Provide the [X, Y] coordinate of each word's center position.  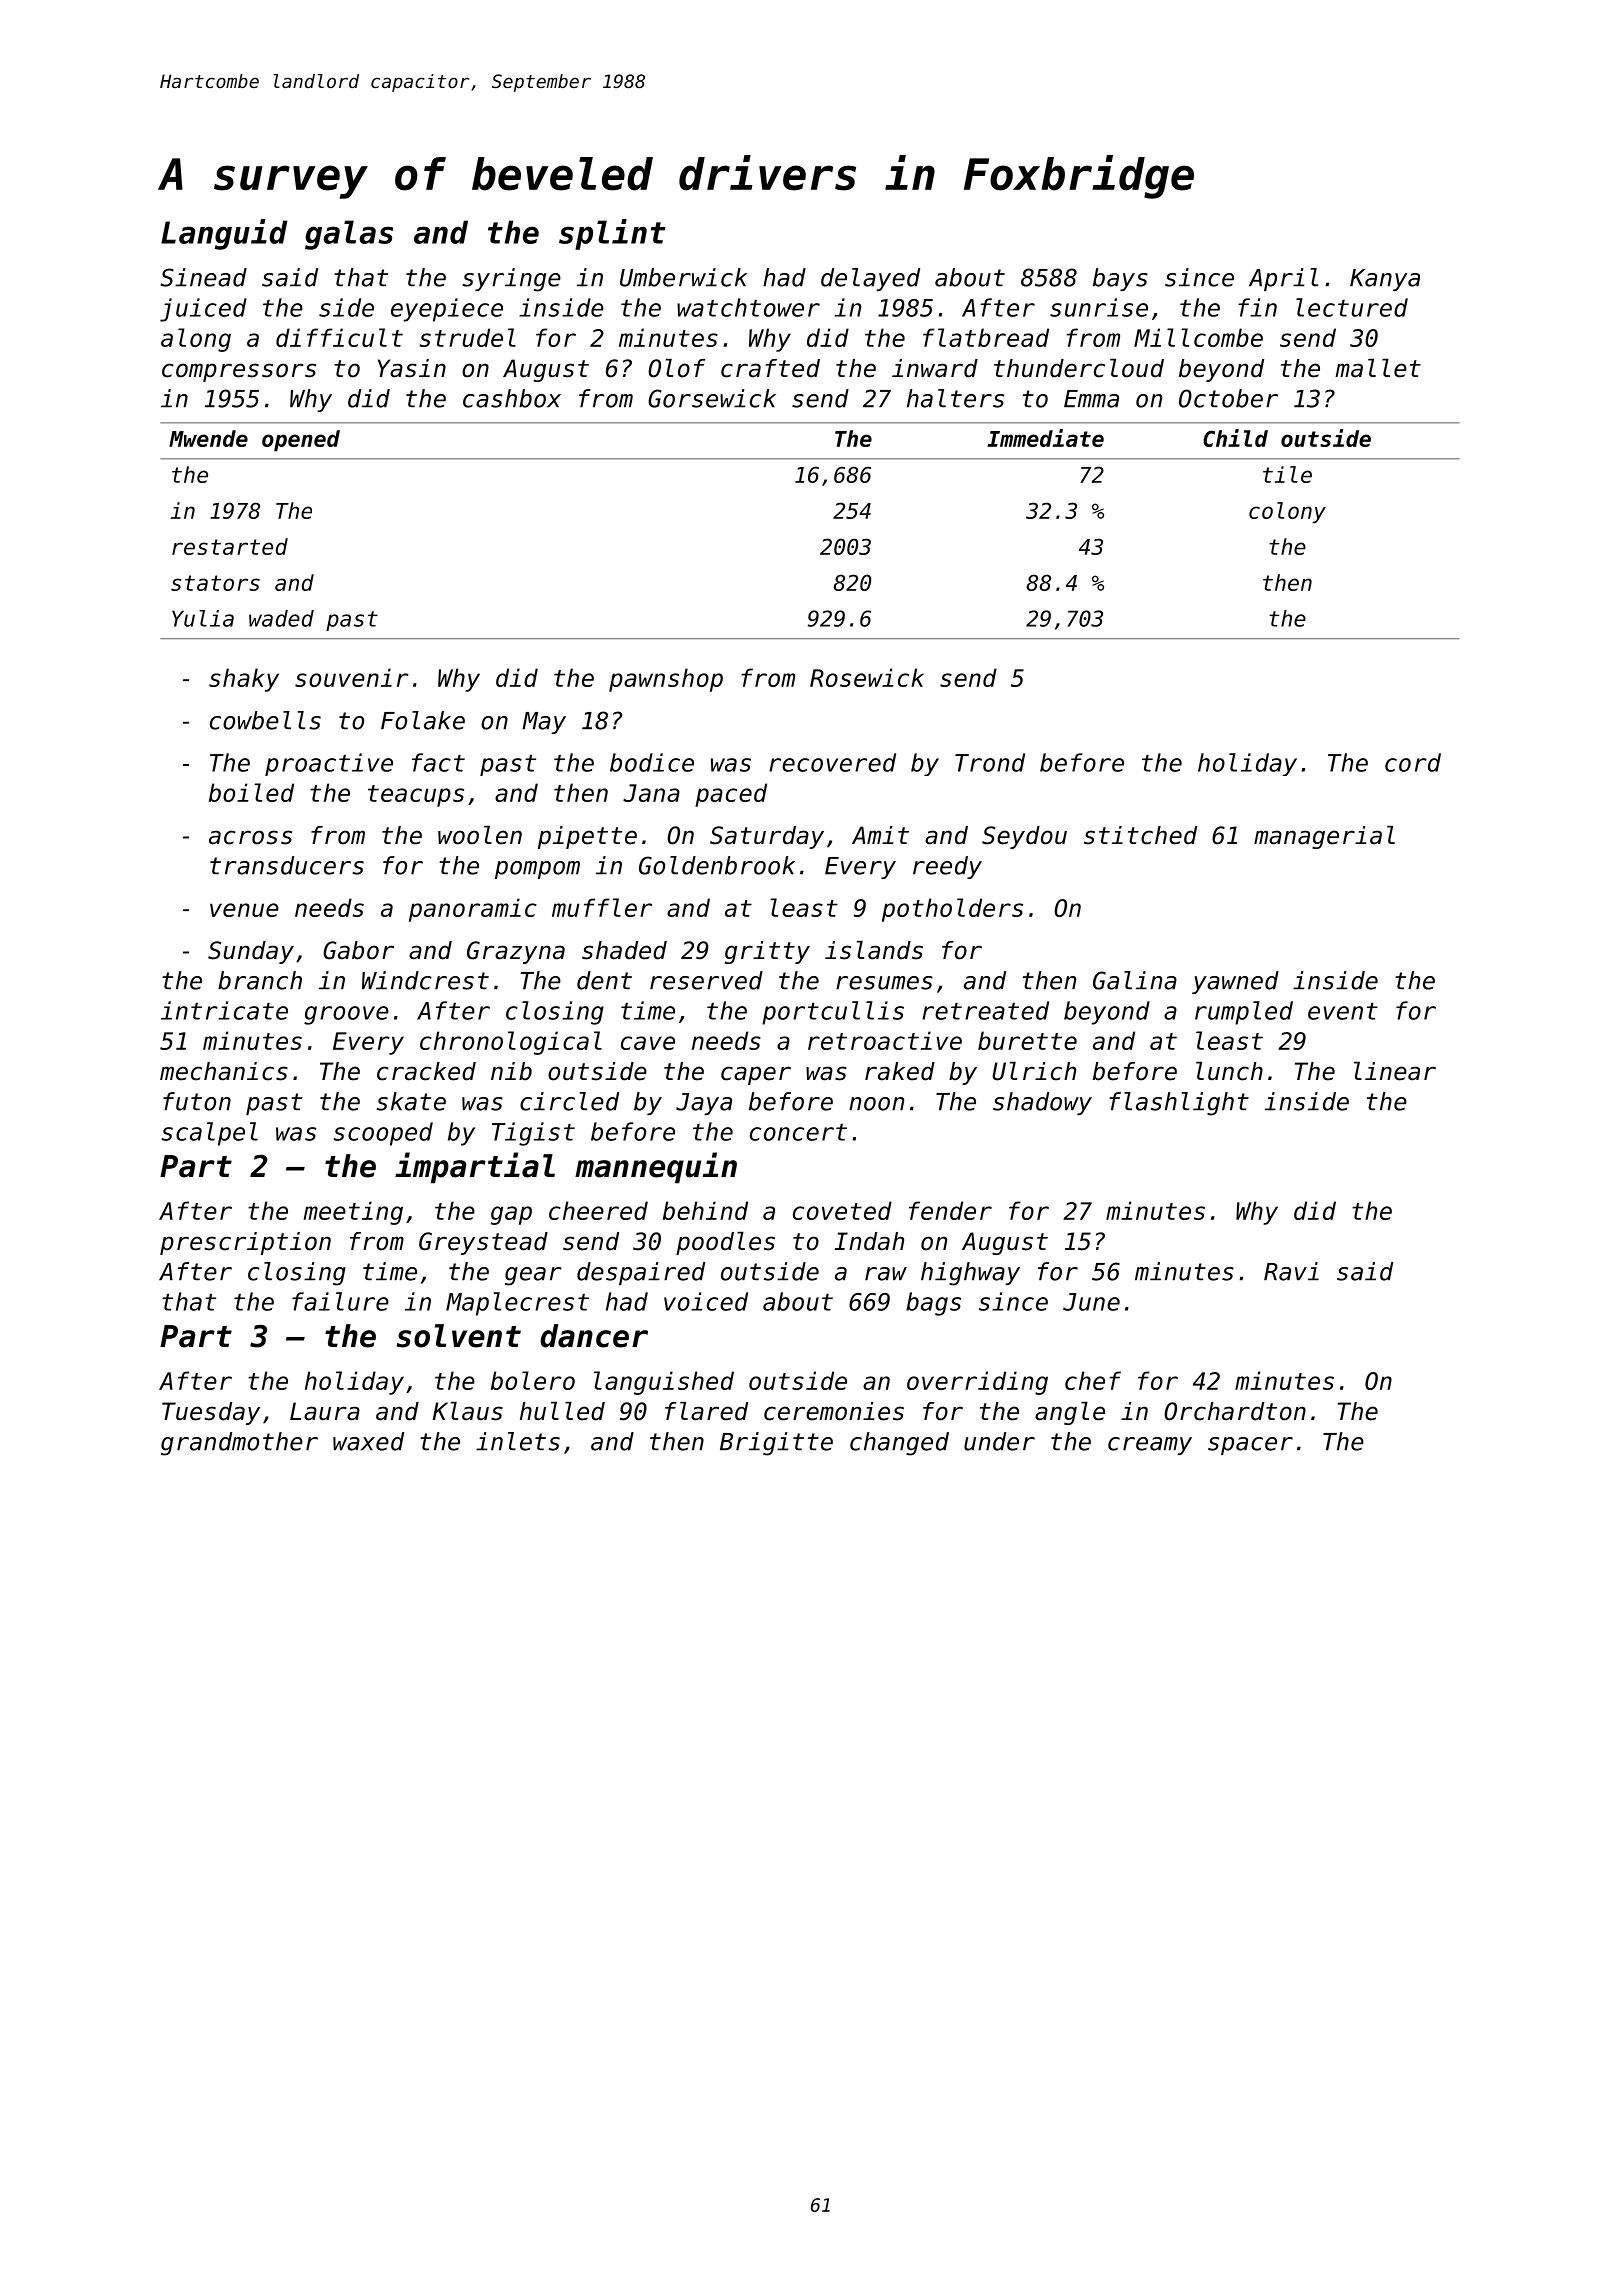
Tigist [533, 1134]
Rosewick [867, 677]
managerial [1324, 837]
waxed [368, 1441]
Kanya [1385, 280]
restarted [230, 546]
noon [876, 1104]
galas [349, 235]
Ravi [1291, 1271]
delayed [870, 279]
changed [899, 1444]
